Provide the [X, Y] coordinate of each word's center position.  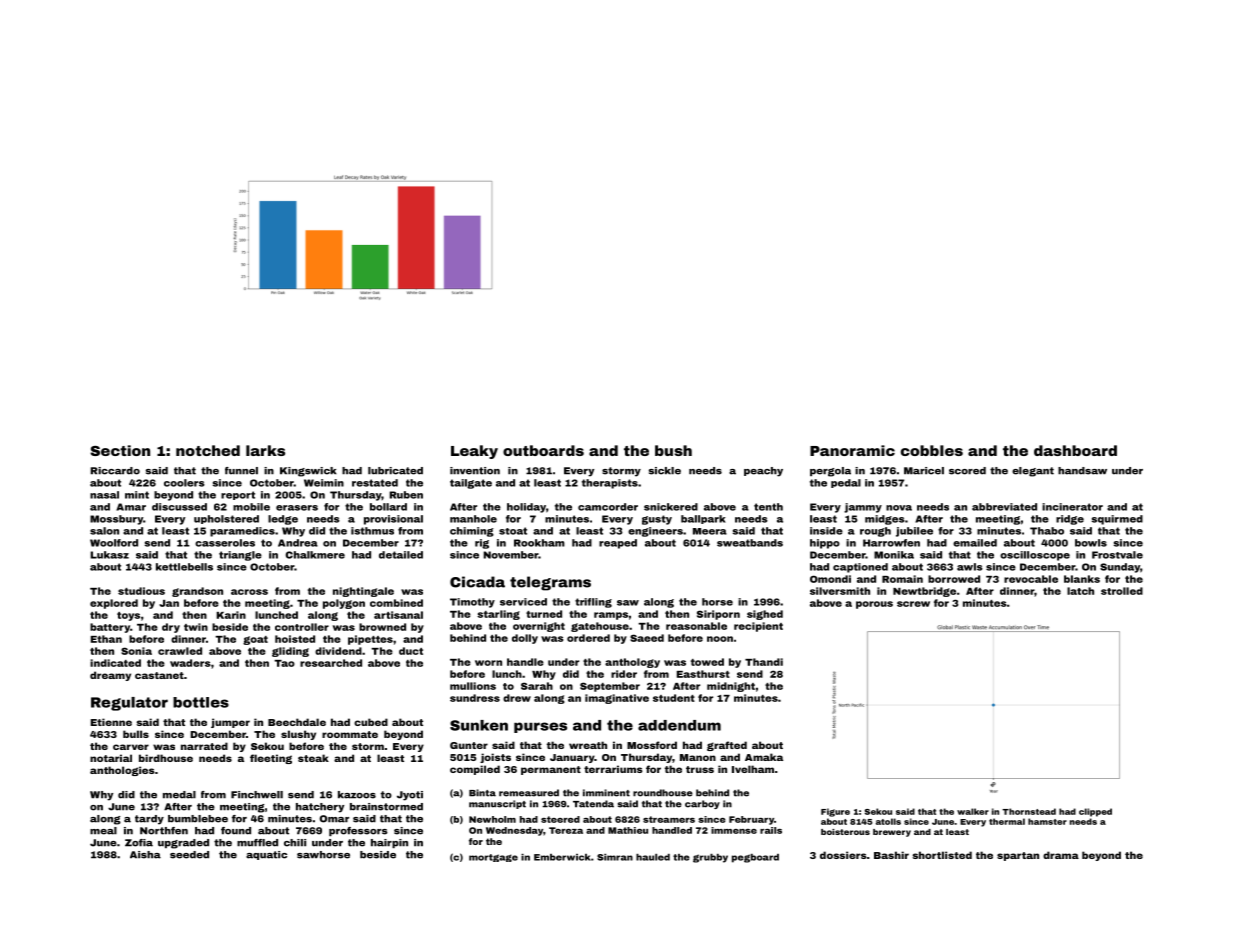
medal [179, 795]
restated [375, 483]
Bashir [891, 855]
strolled [1122, 591]
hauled [653, 857]
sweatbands [750, 543]
